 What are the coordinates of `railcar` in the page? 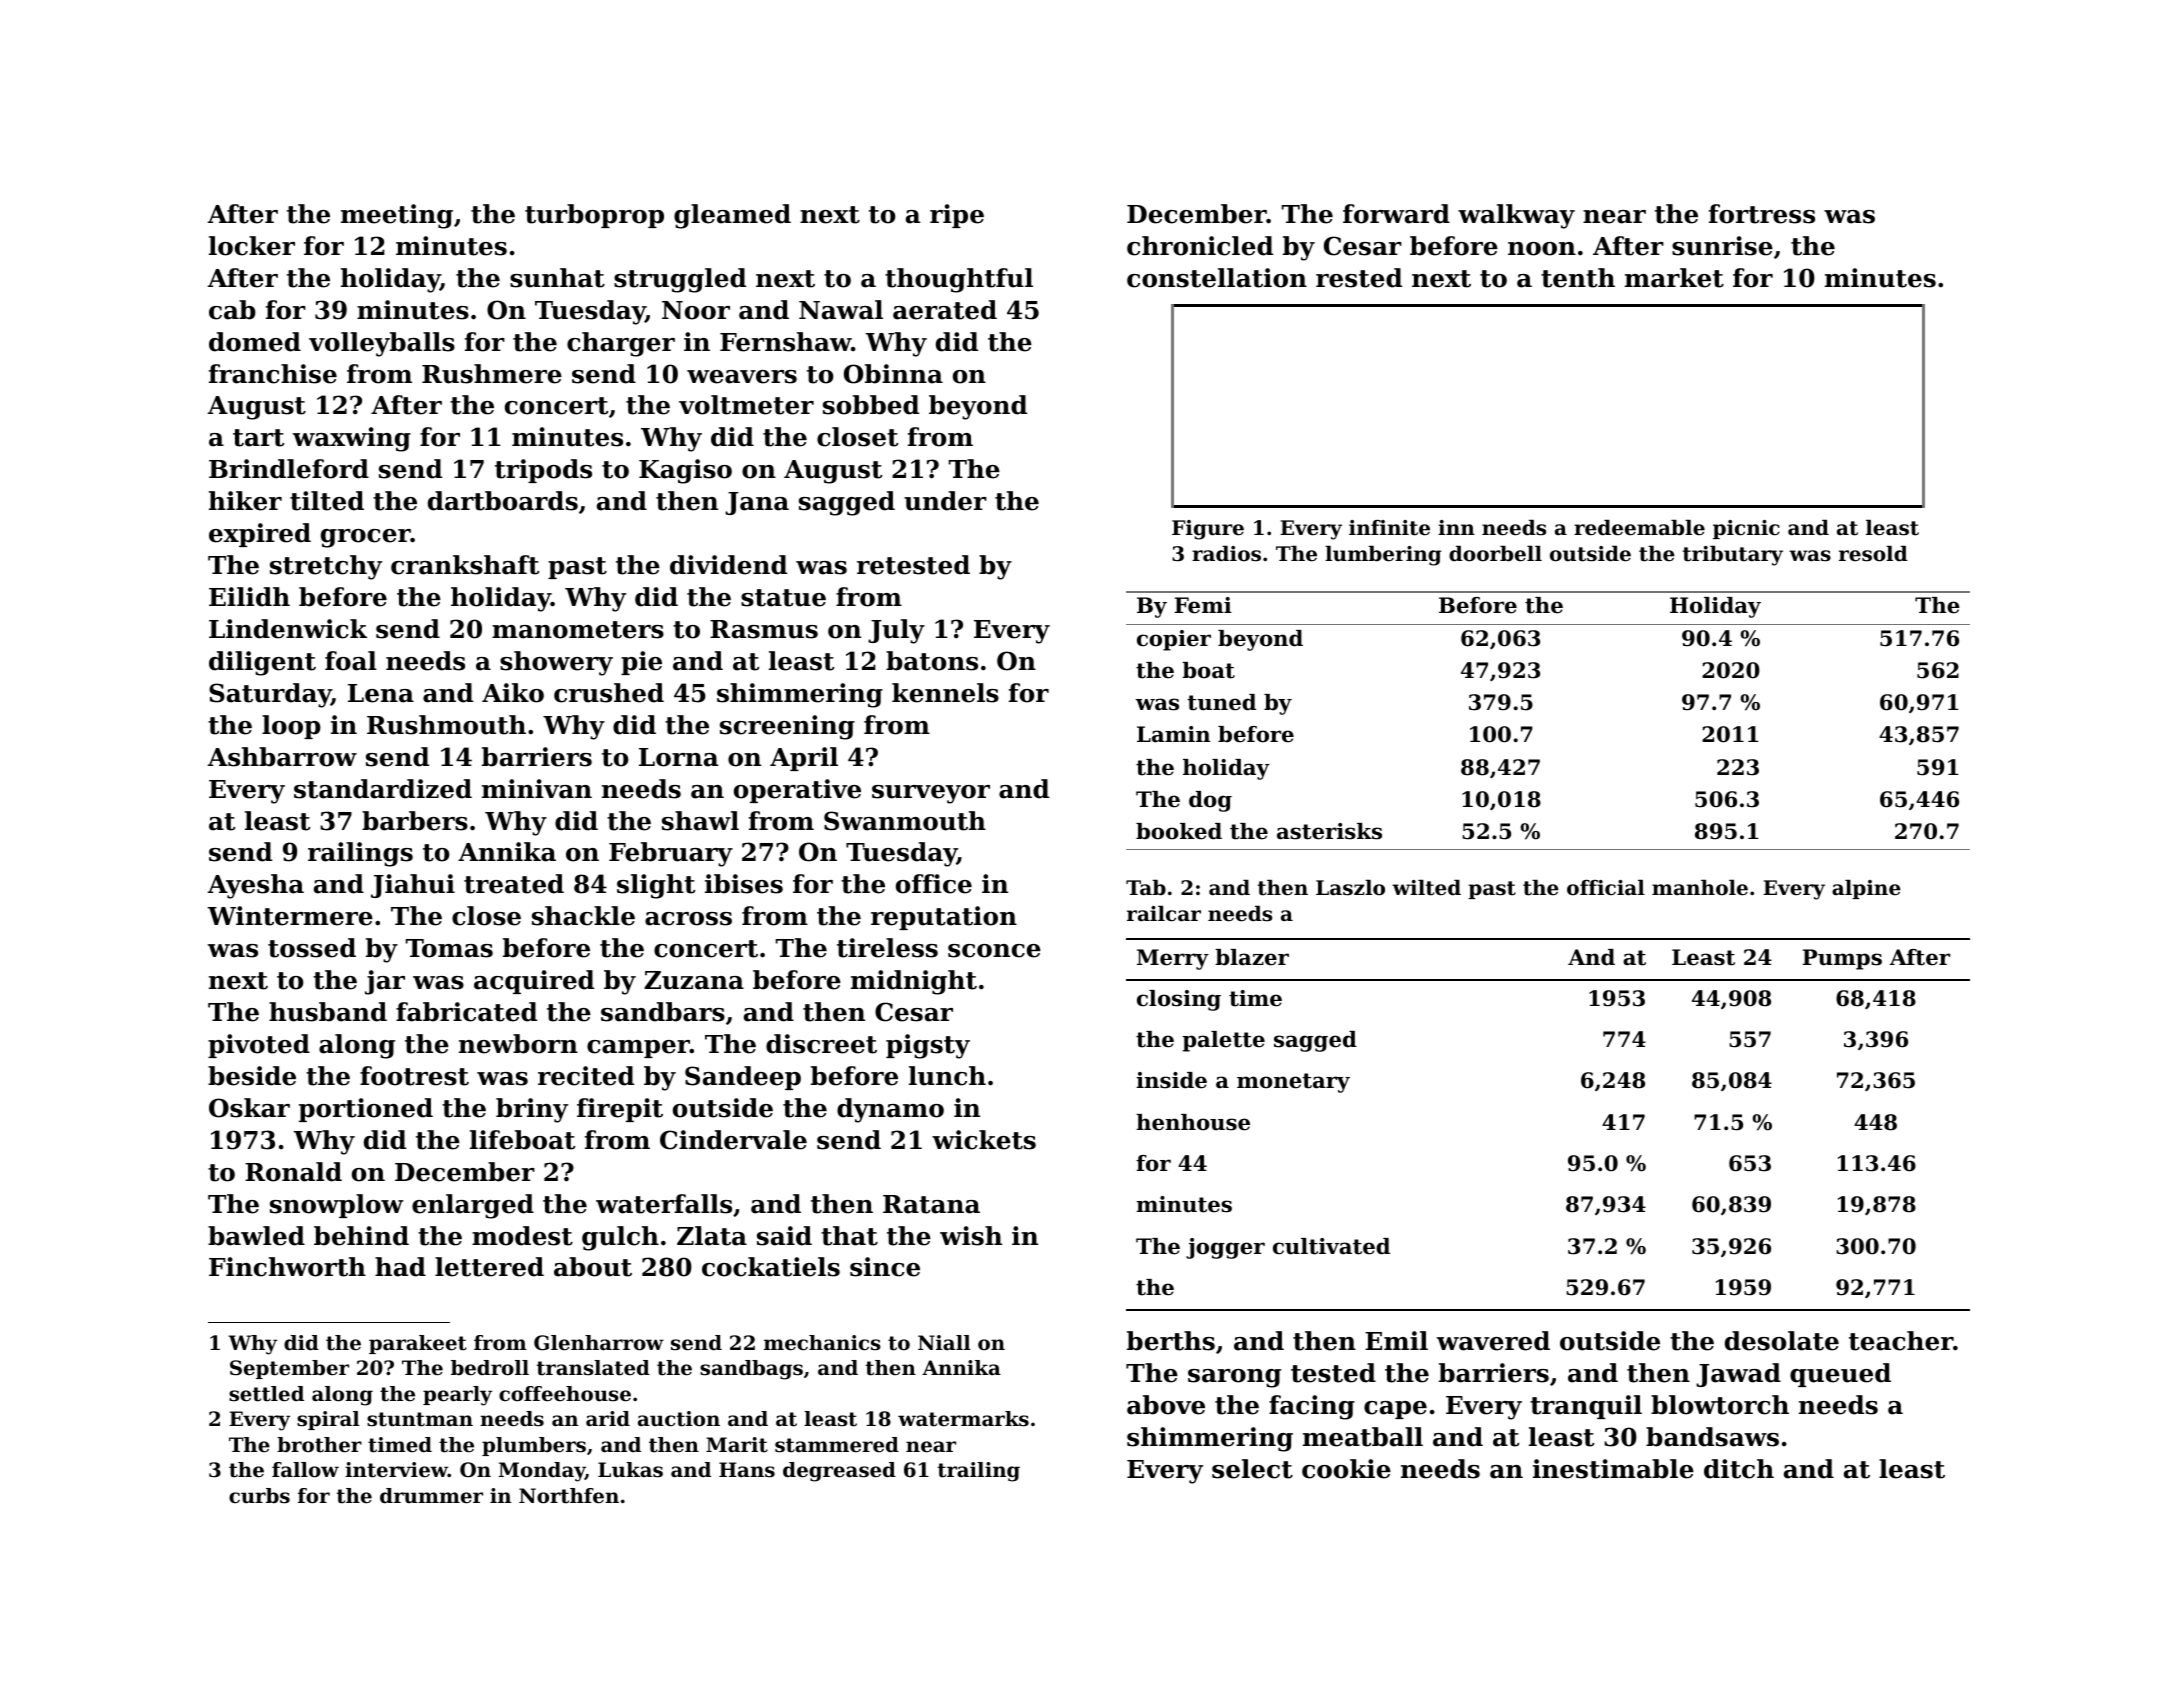 It's located at (1164, 914).
